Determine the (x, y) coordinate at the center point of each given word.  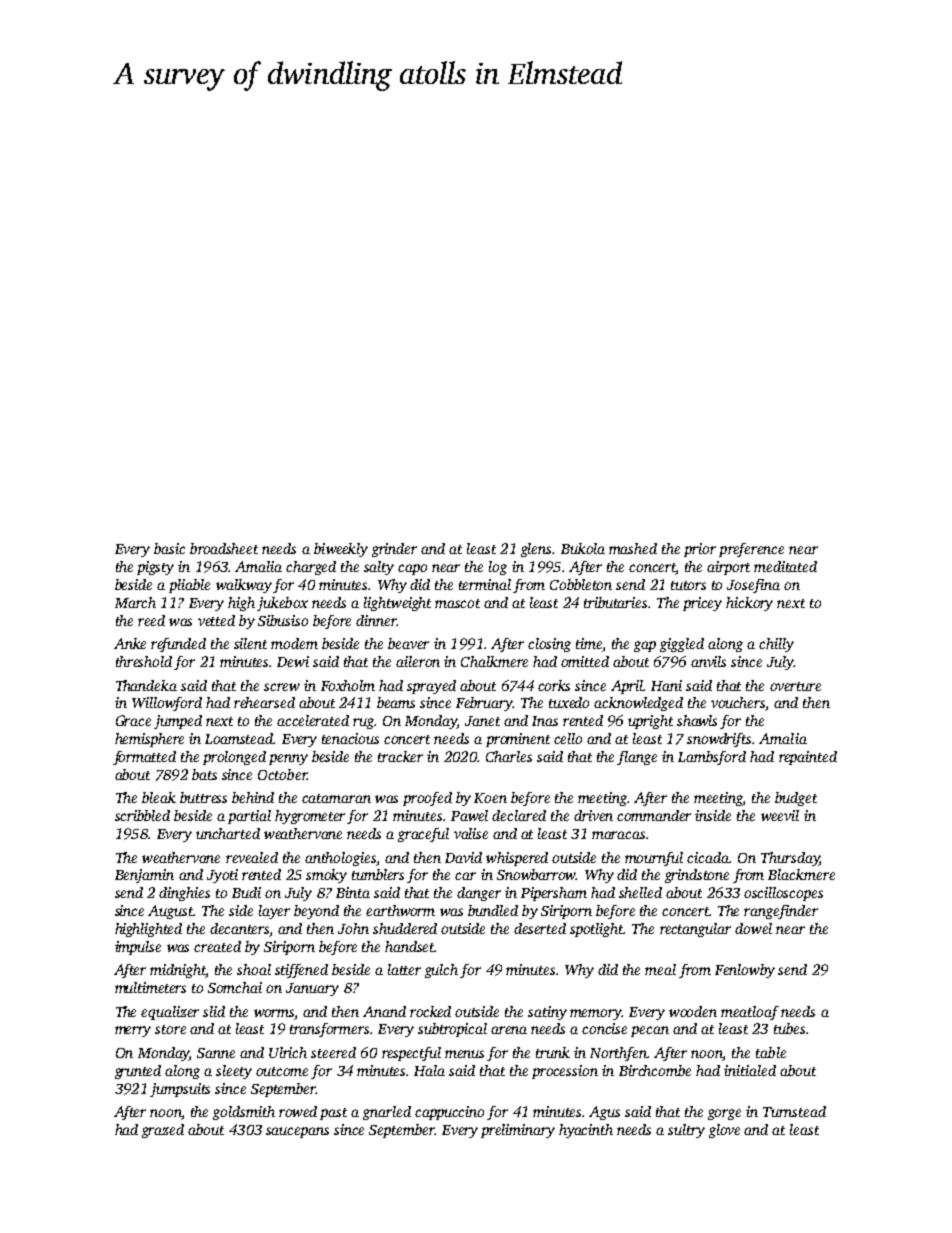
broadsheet (224, 548)
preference (751, 550)
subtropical (452, 1030)
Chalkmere (494, 661)
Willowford (167, 704)
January (312, 989)
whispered (517, 859)
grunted (138, 1072)
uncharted (228, 833)
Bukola (583, 548)
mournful (654, 859)
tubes (789, 1028)
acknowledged (638, 704)
